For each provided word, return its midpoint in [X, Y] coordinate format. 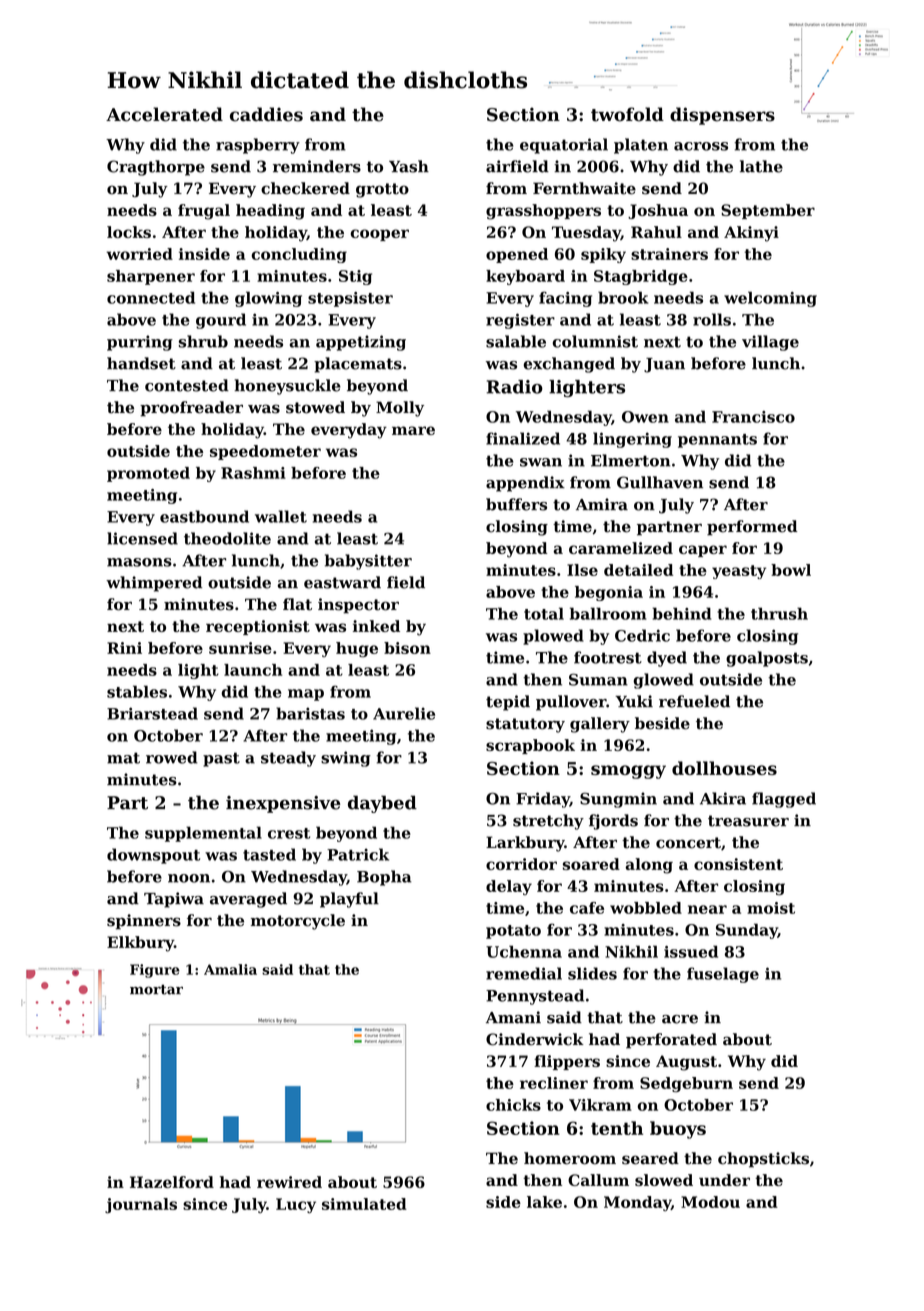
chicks [513, 1105]
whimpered [154, 584]
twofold [627, 114]
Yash [409, 166]
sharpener [151, 277]
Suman [598, 679]
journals [141, 1205]
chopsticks [763, 1160]
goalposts [767, 659]
